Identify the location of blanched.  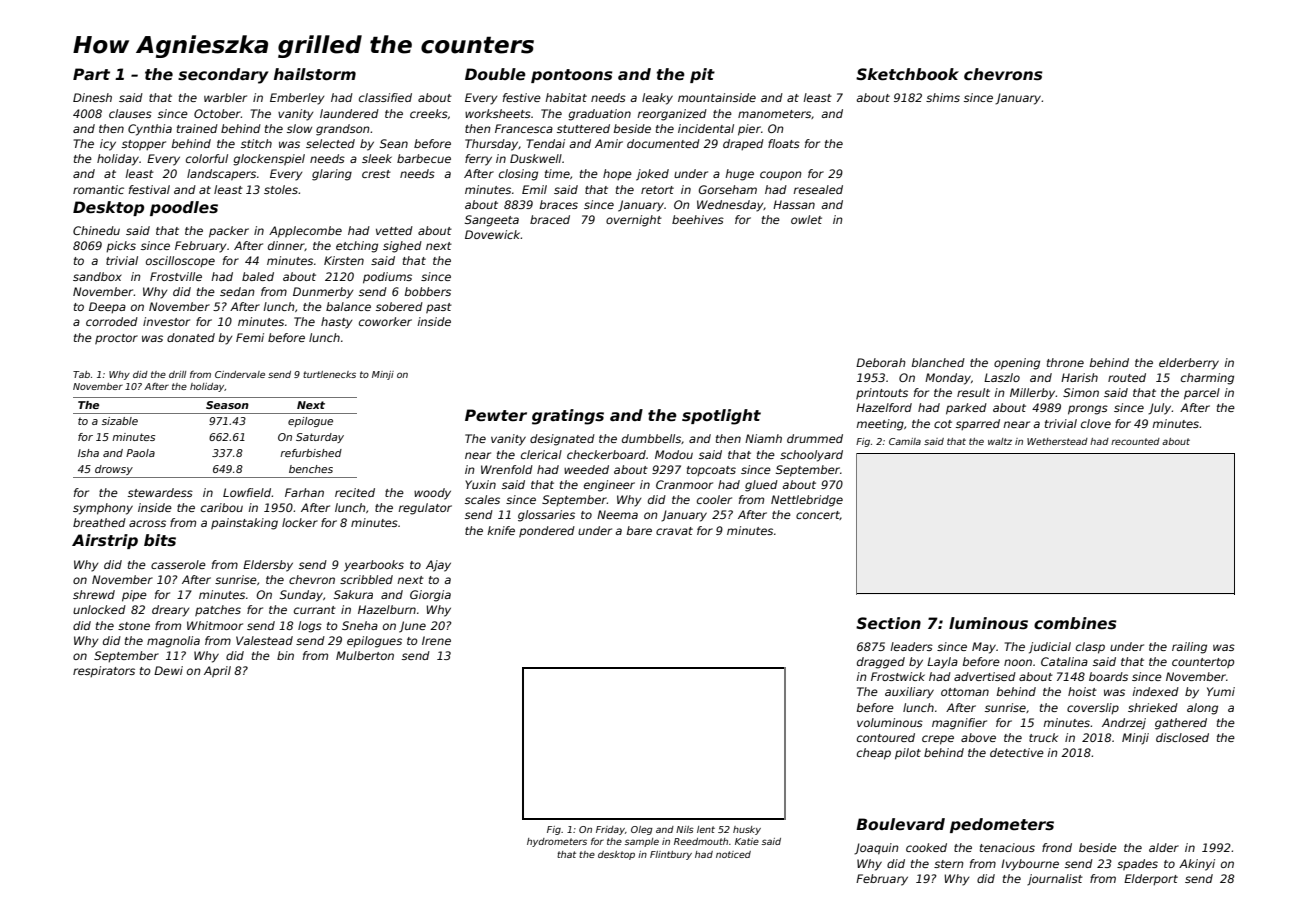
(938, 362).
